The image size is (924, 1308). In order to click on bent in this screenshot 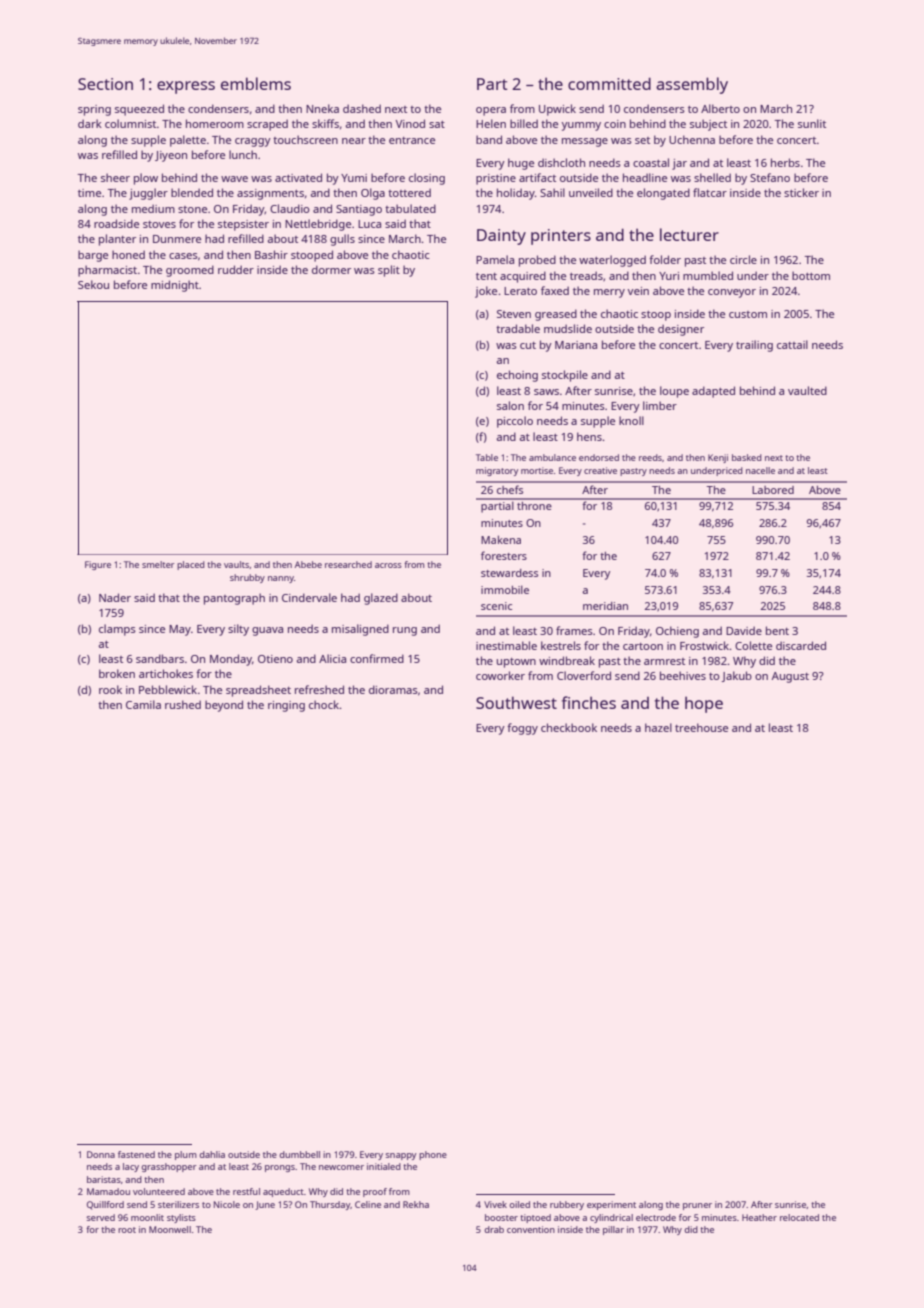, I will do `click(777, 630)`.
